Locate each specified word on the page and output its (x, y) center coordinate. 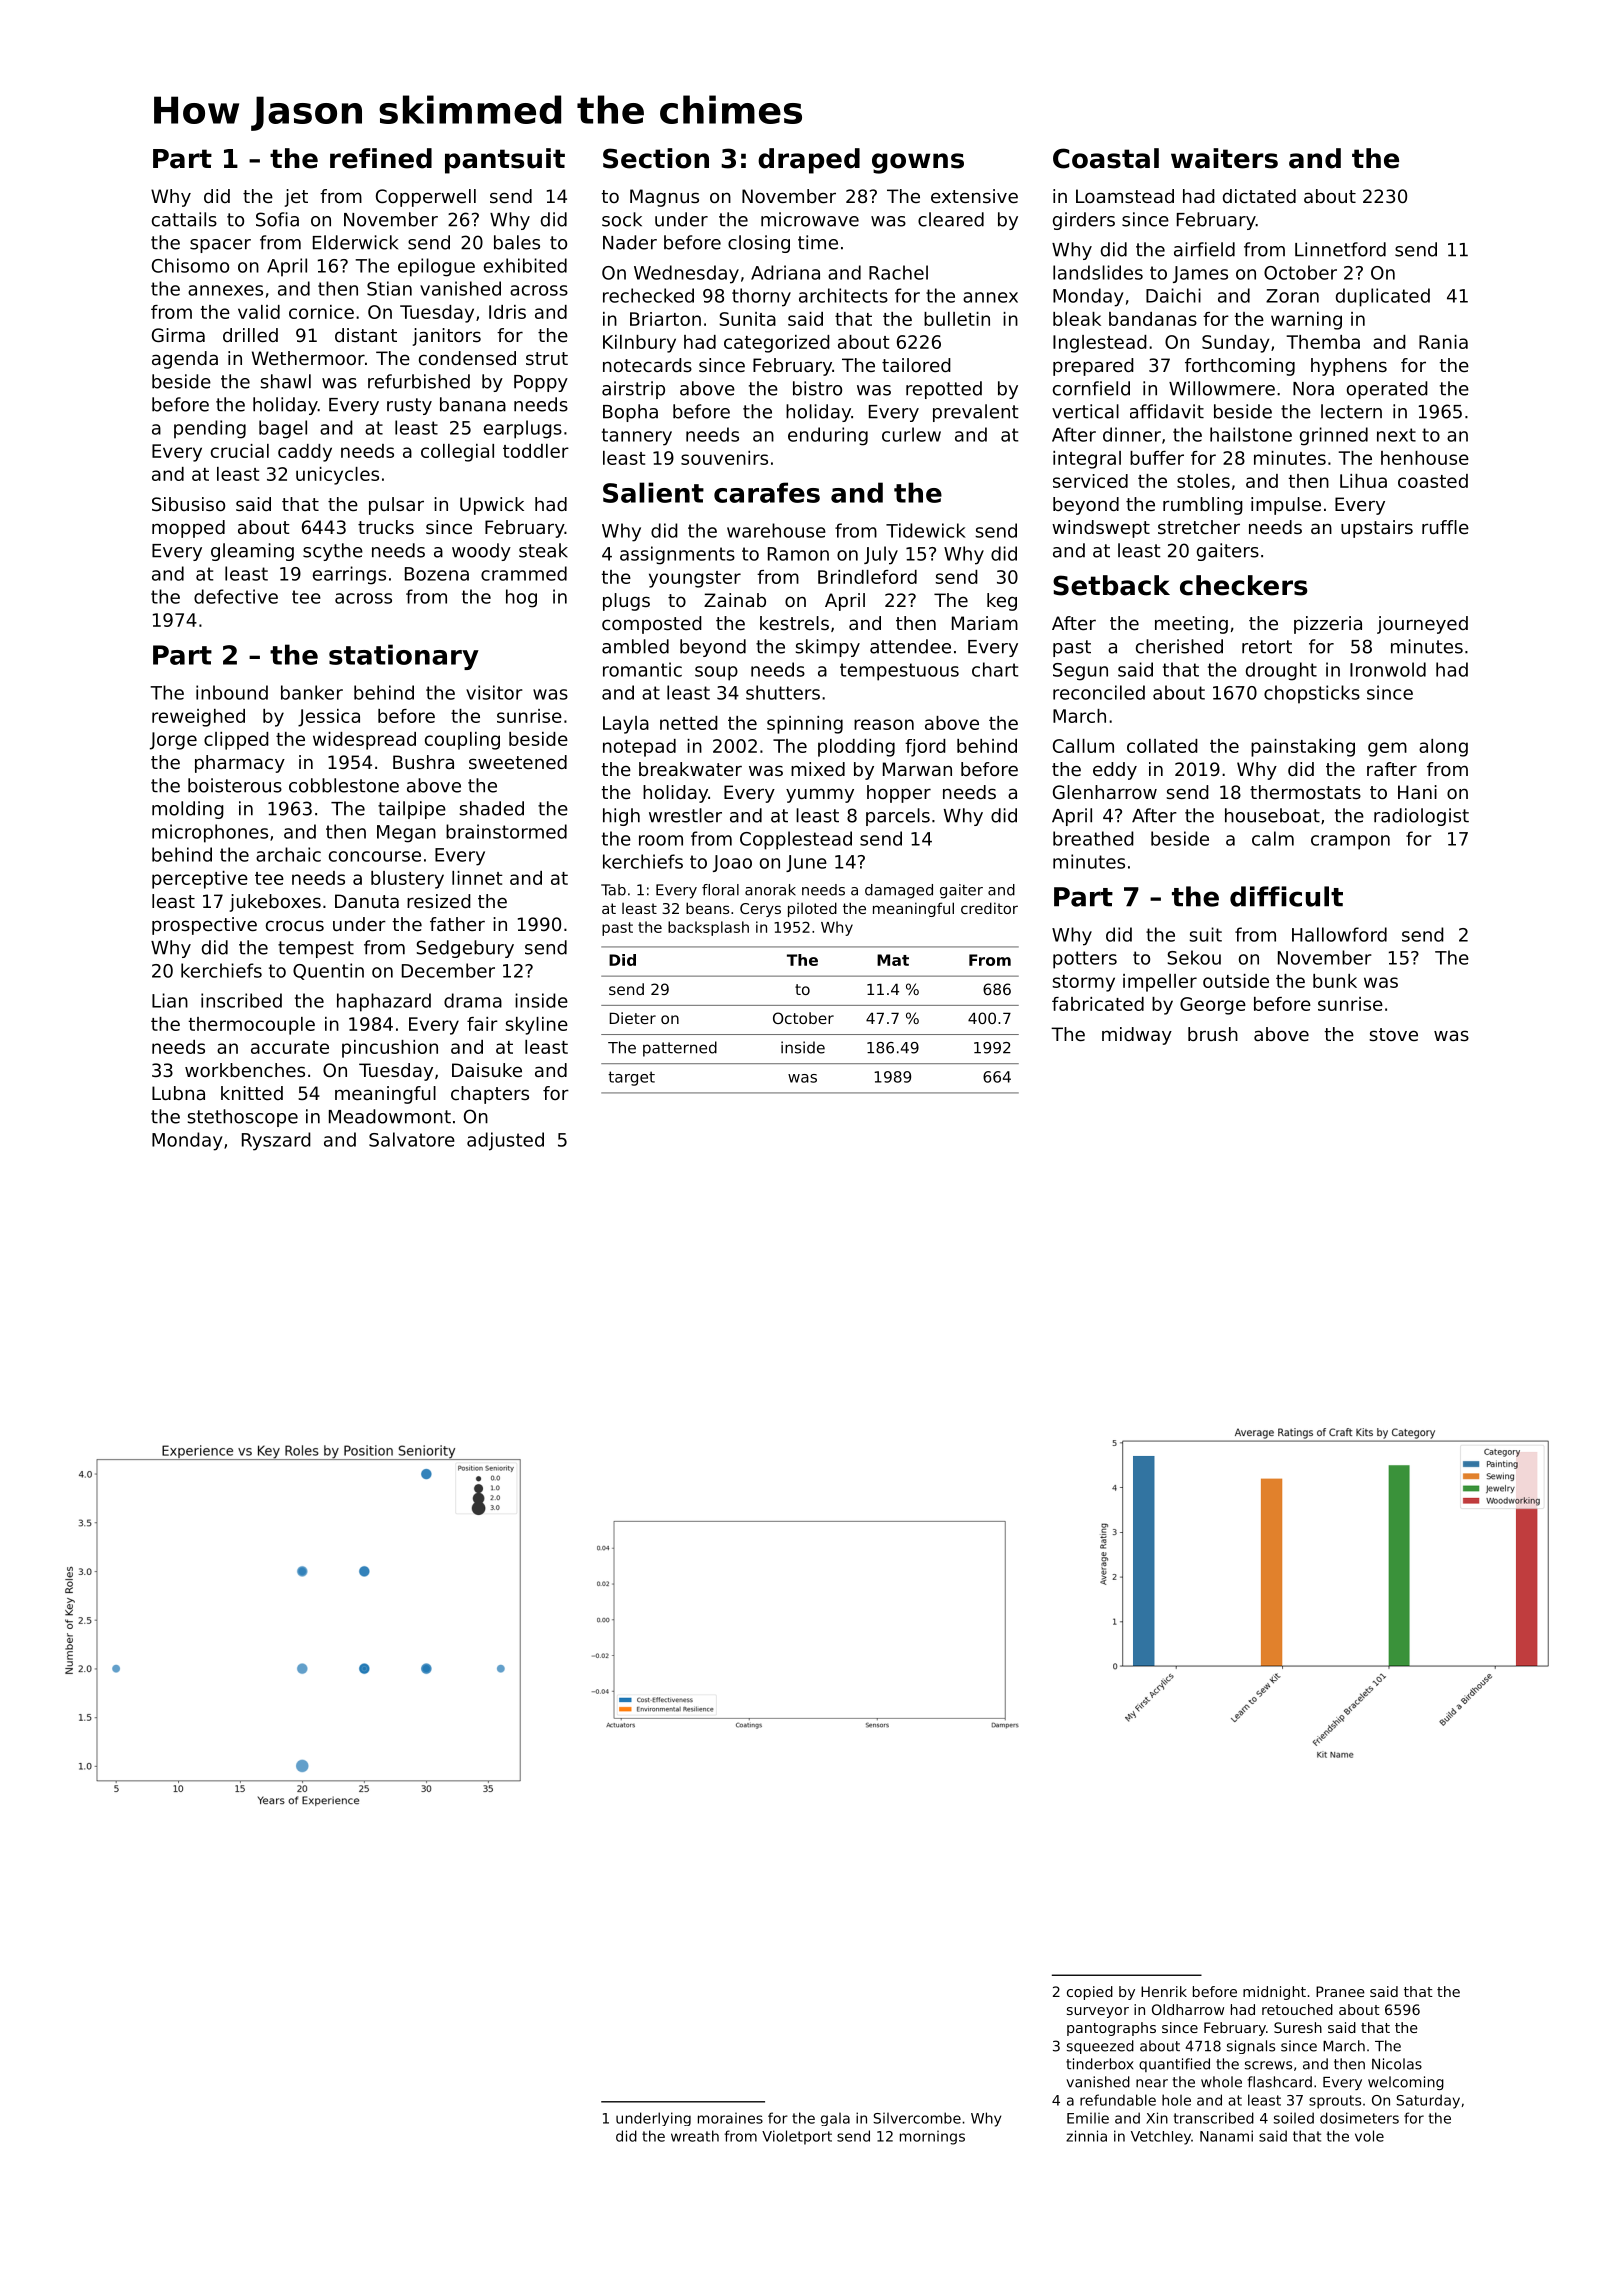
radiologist (1421, 817)
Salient (653, 492)
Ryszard (276, 1141)
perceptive (200, 880)
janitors (446, 337)
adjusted (505, 1141)
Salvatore (412, 1139)
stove (1394, 1034)
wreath (695, 2136)
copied (1090, 1993)
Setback (1111, 585)
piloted (812, 909)
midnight (1274, 1993)
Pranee (1340, 1991)
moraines (730, 2118)
